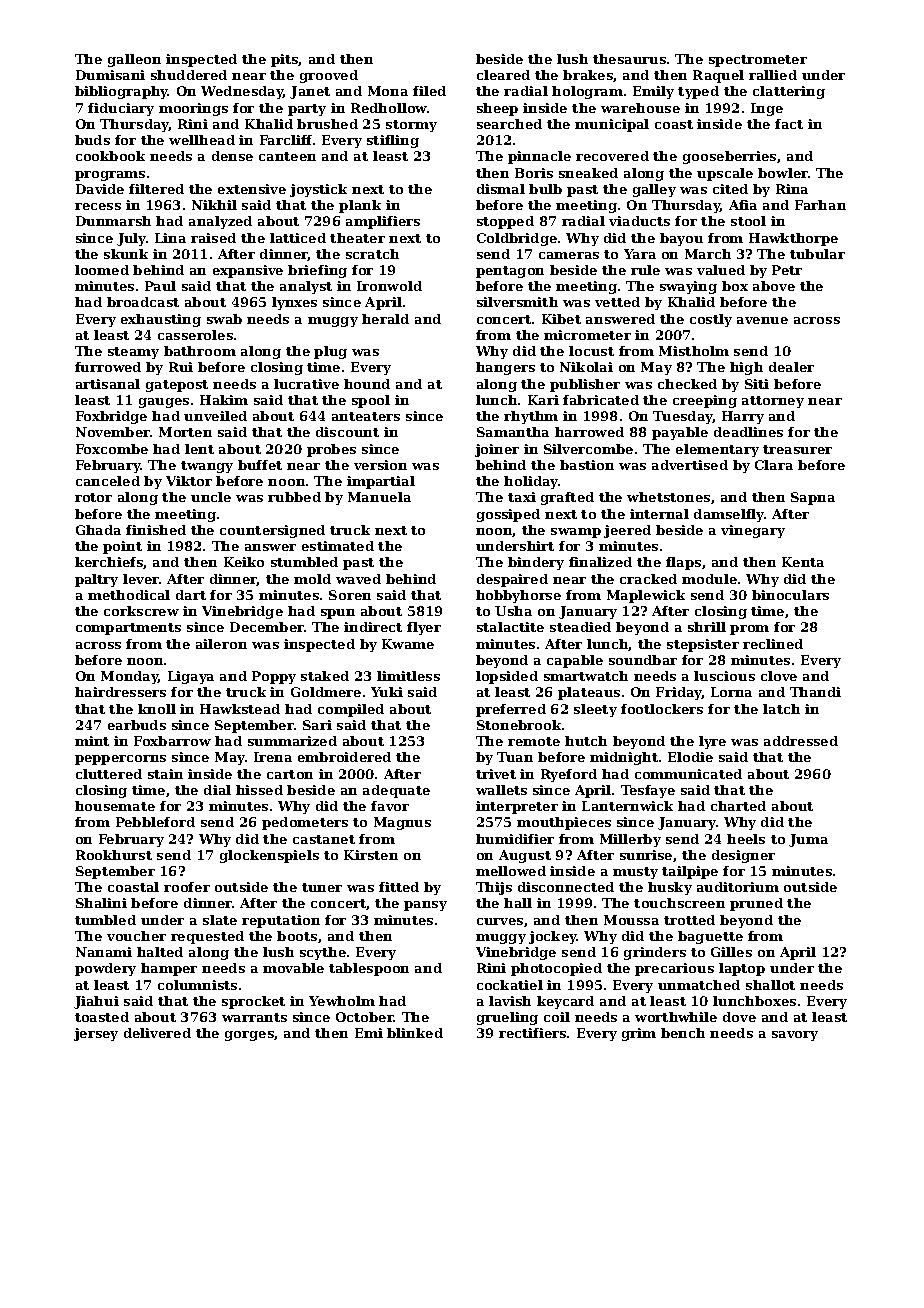 The height and width of the image is (1308, 924). I want to click on Pebbleford, so click(155, 822).
